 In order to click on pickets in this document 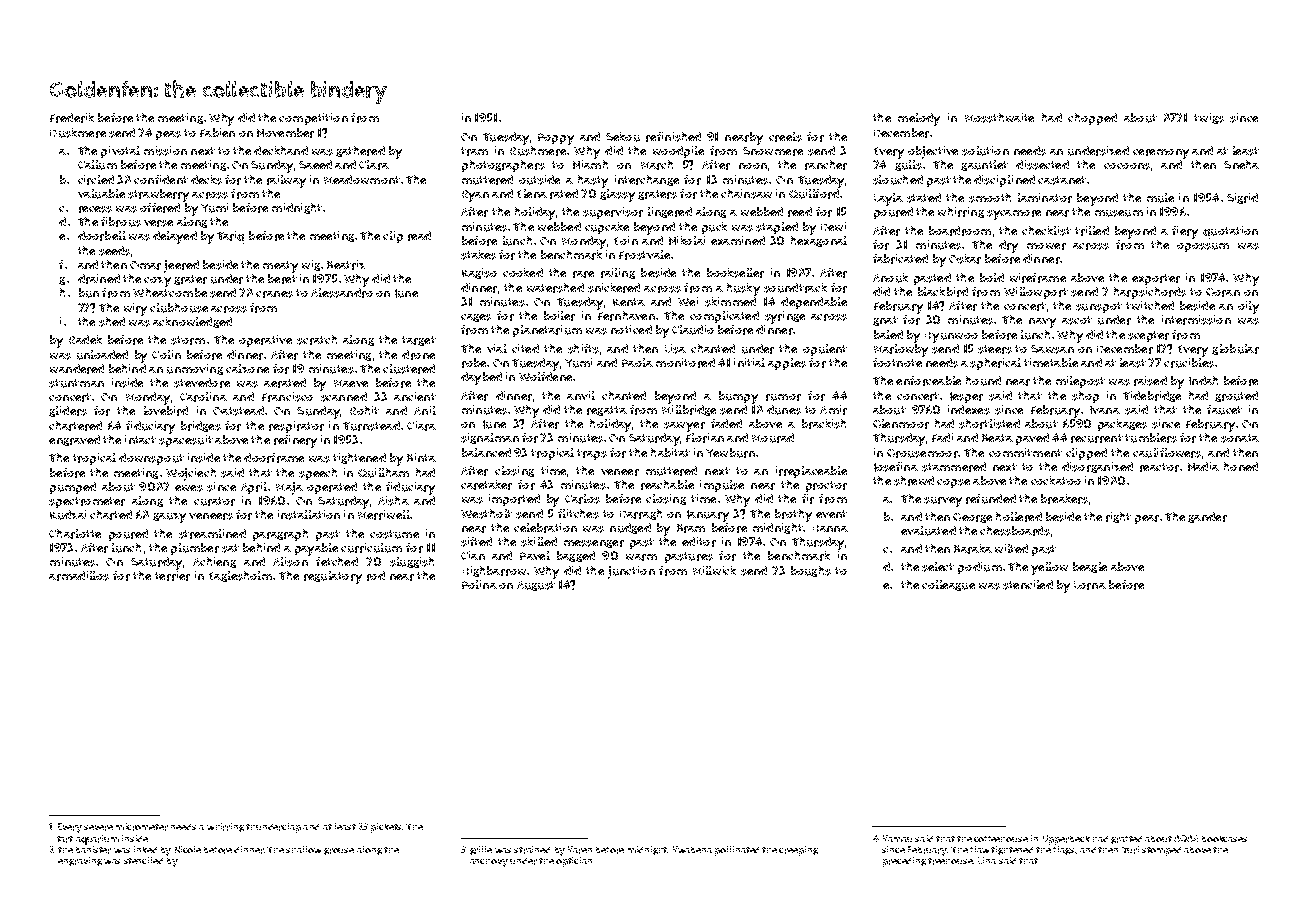, I will do `click(386, 828)`.
